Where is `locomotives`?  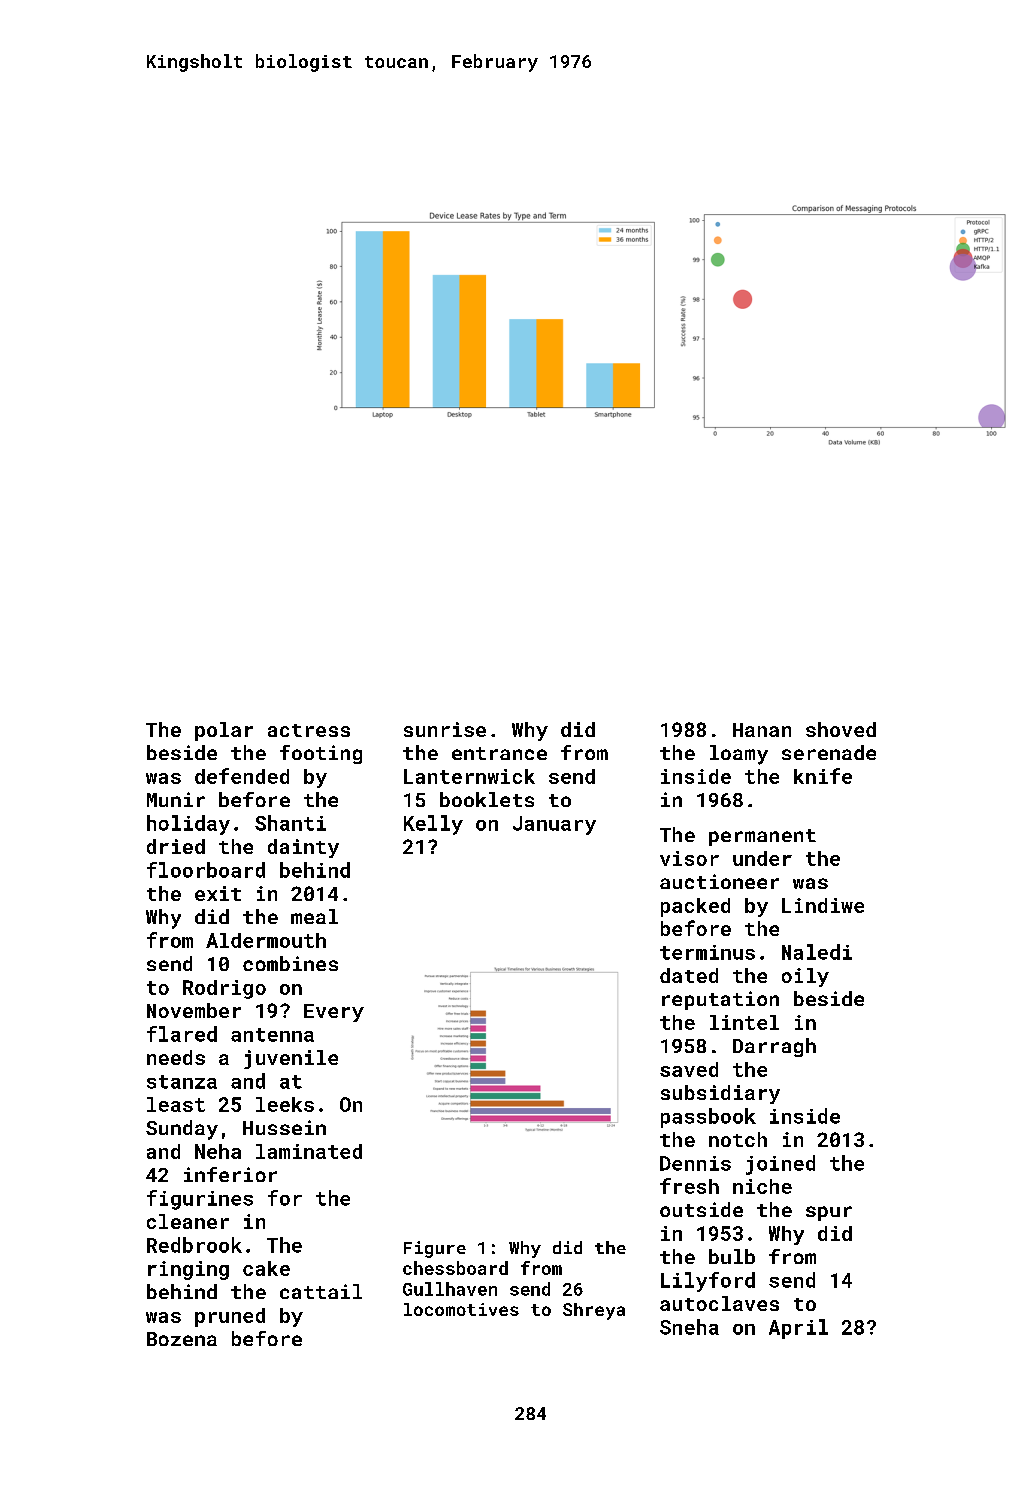
locomotives is located at coordinates (461, 1309).
